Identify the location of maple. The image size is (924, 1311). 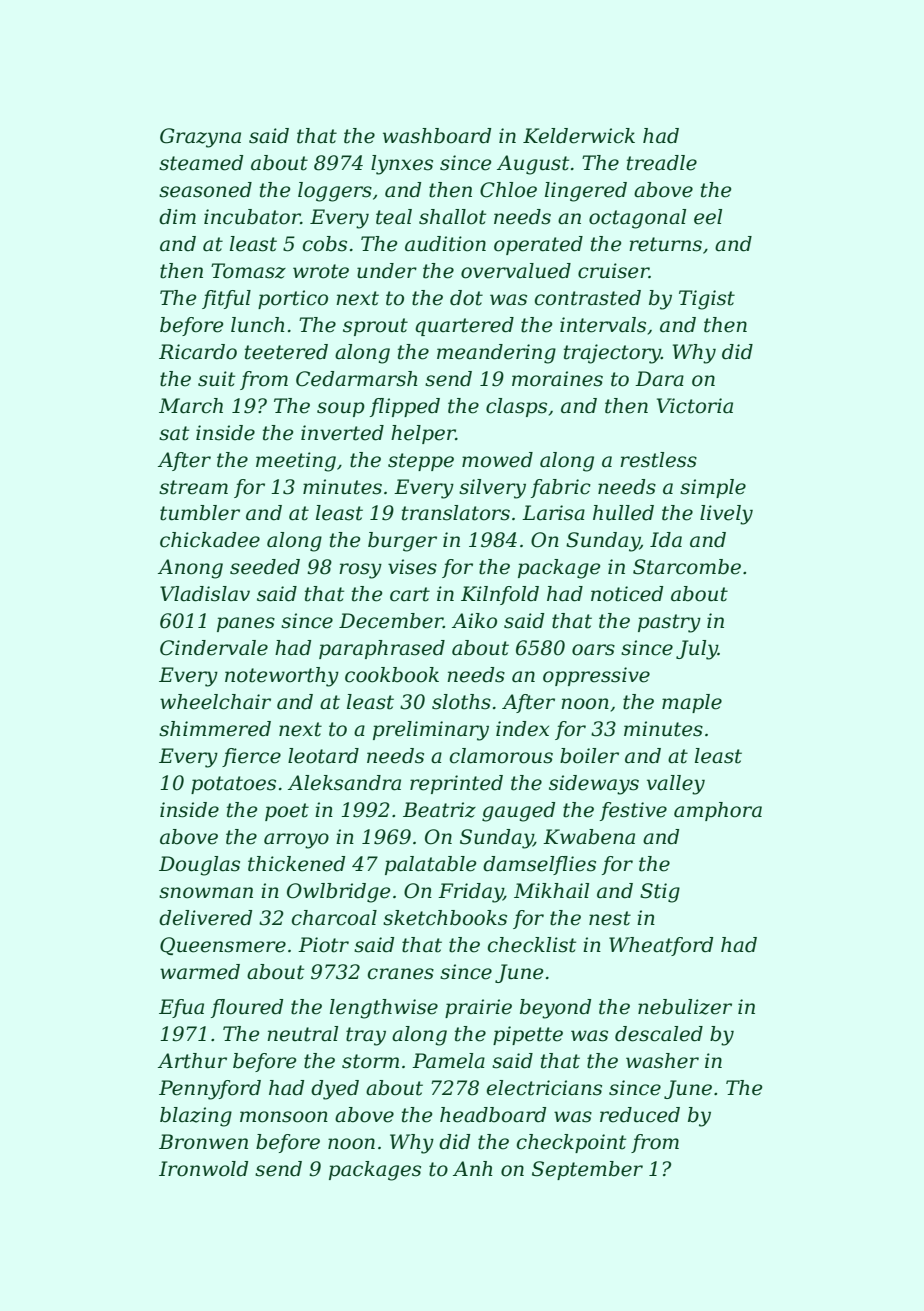
(692, 703).
